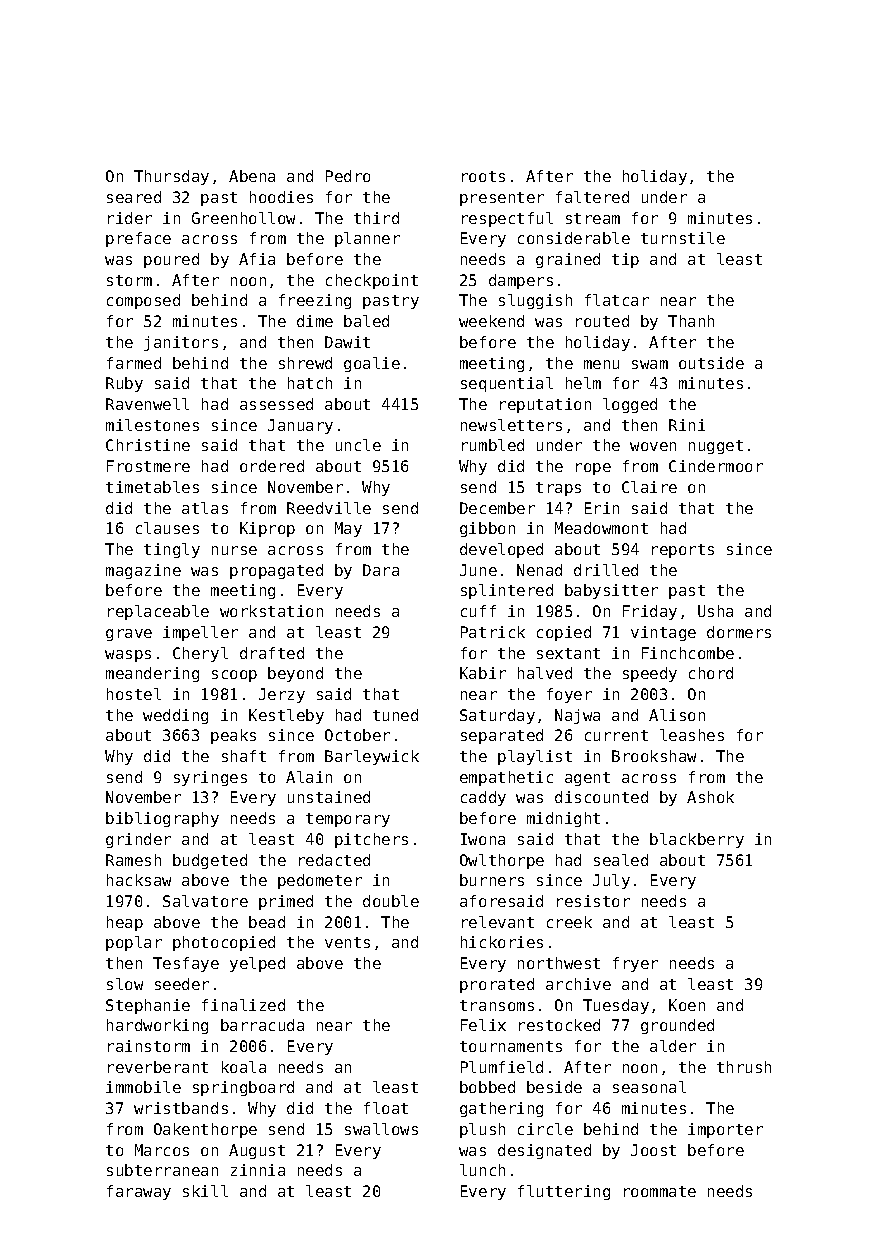 This screenshot has height=1255, width=884. What do you see at coordinates (244, 1067) in the screenshot?
I see `koala` at bounding box center [244, 1067].
